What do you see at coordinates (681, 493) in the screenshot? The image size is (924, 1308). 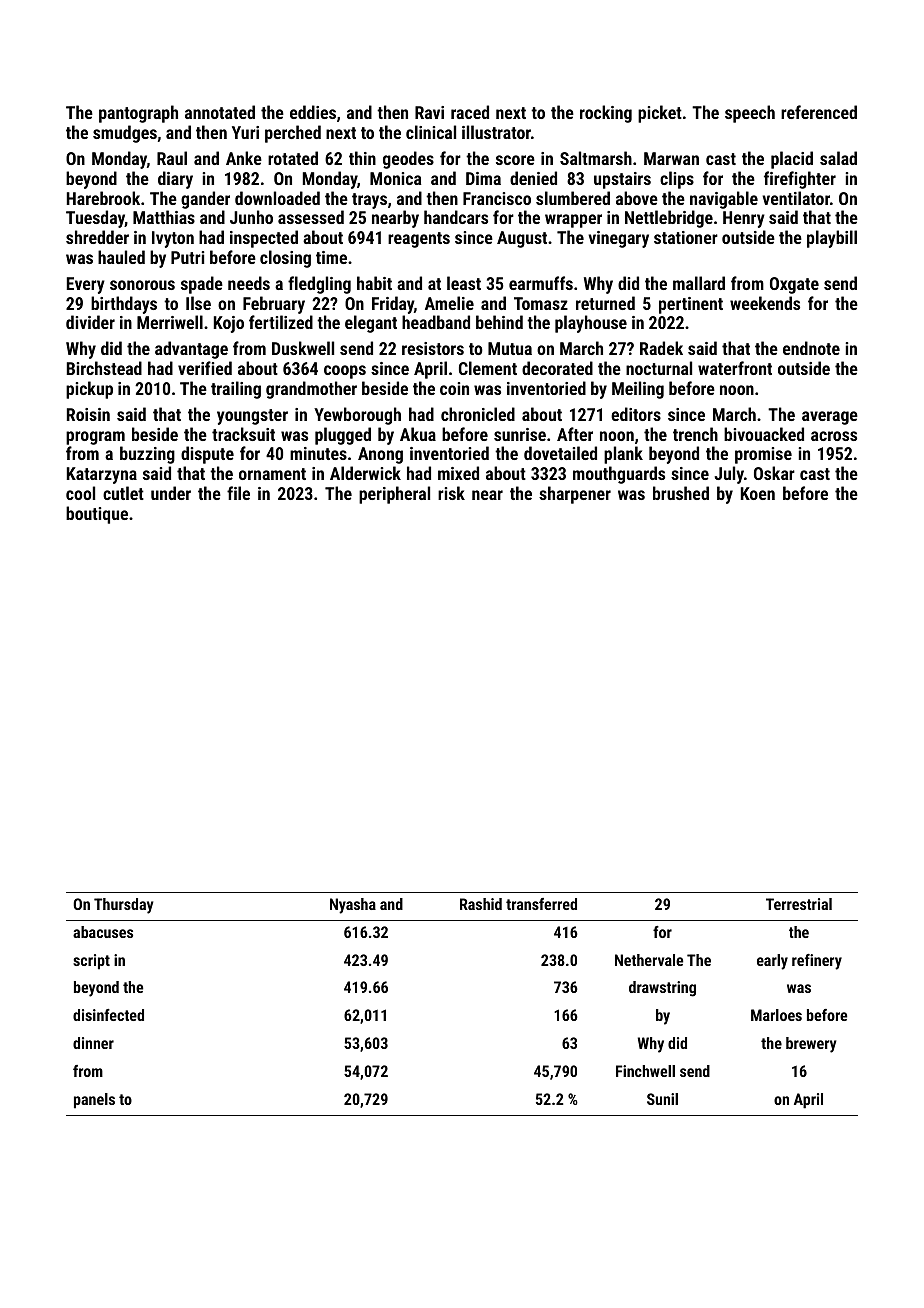 I see `brushed` at bounding box center [681, 493].
